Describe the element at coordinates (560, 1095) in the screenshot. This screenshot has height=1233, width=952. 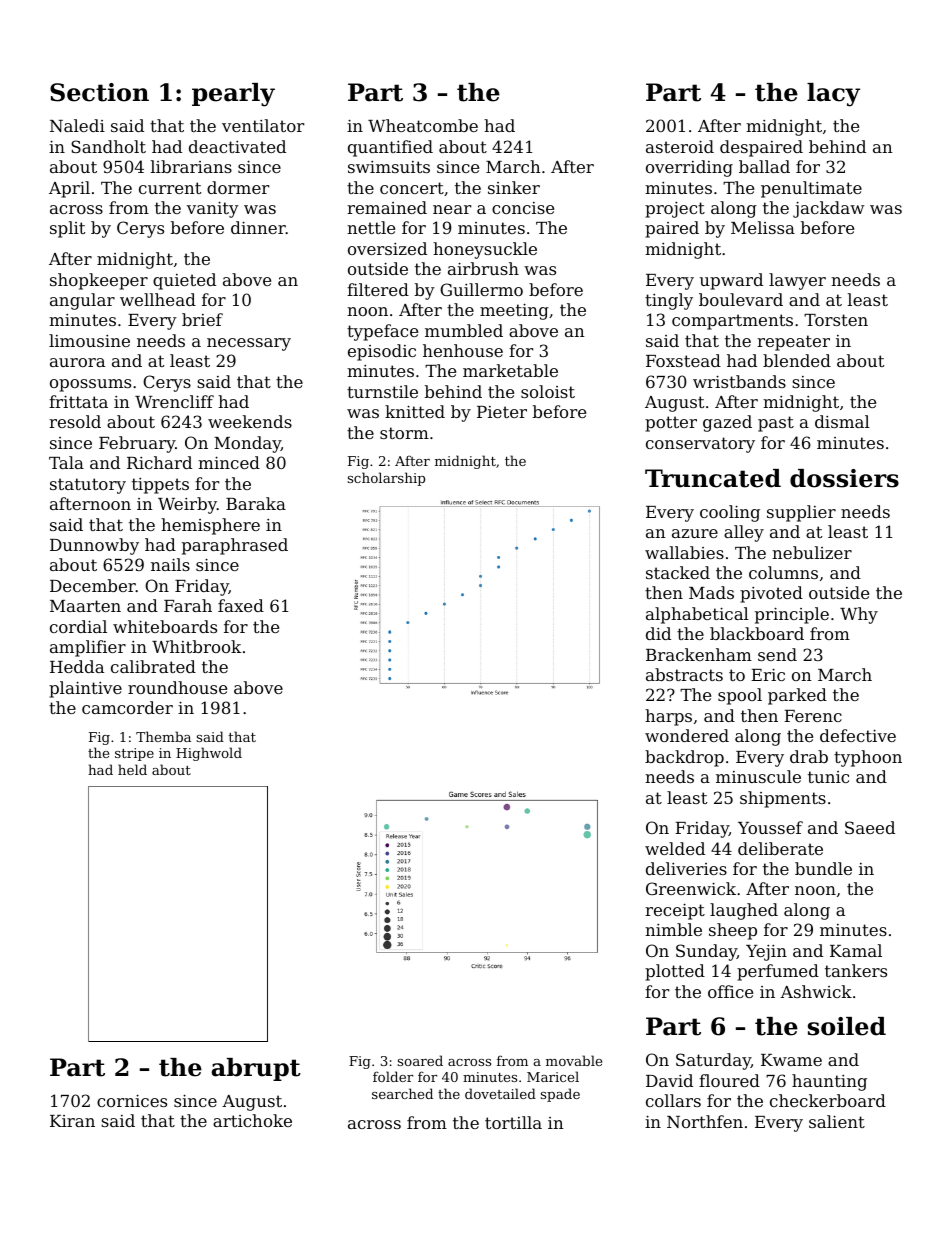
I see `spade` at that location.
